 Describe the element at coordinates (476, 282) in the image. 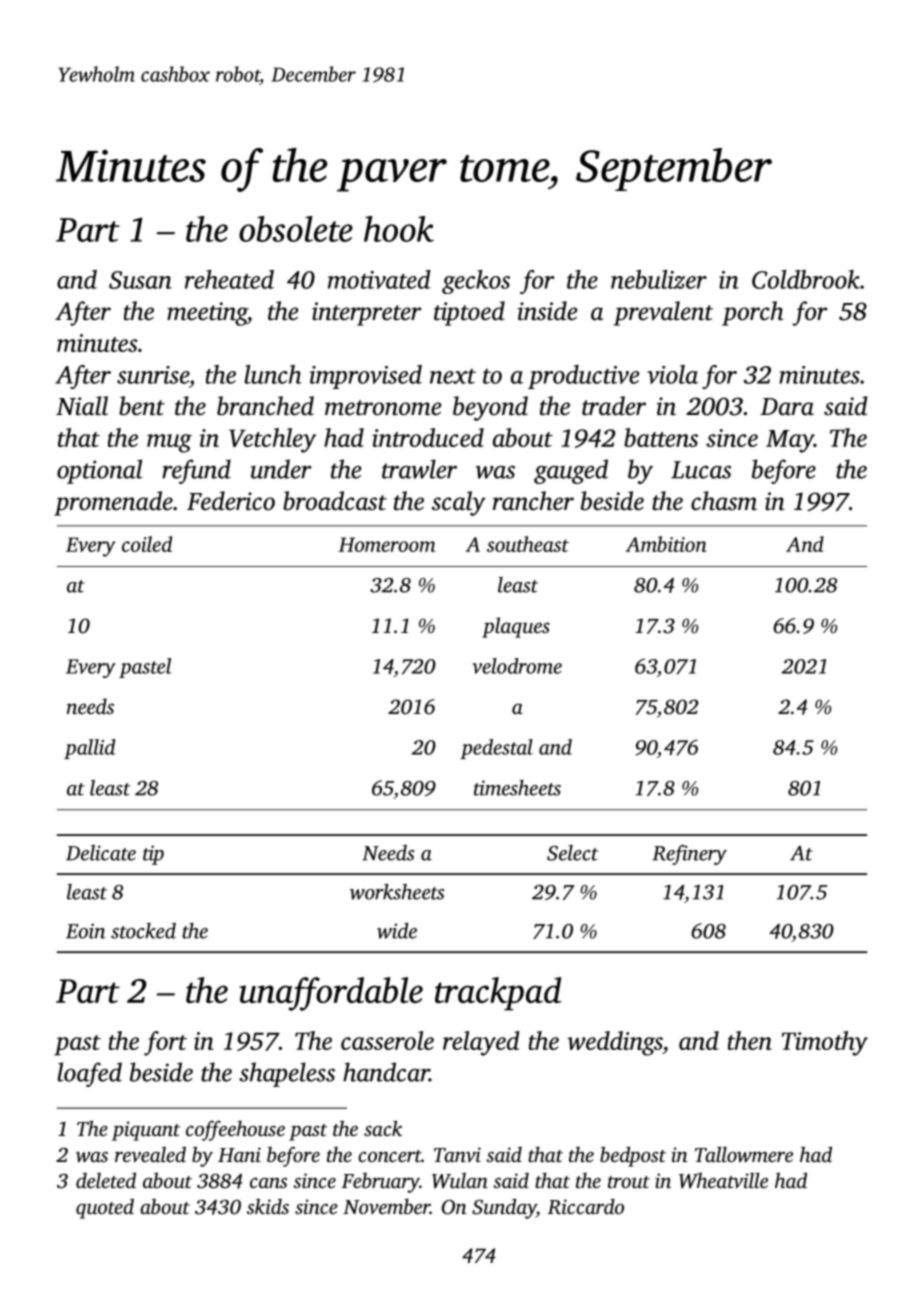

I see `geckos` at that location.
